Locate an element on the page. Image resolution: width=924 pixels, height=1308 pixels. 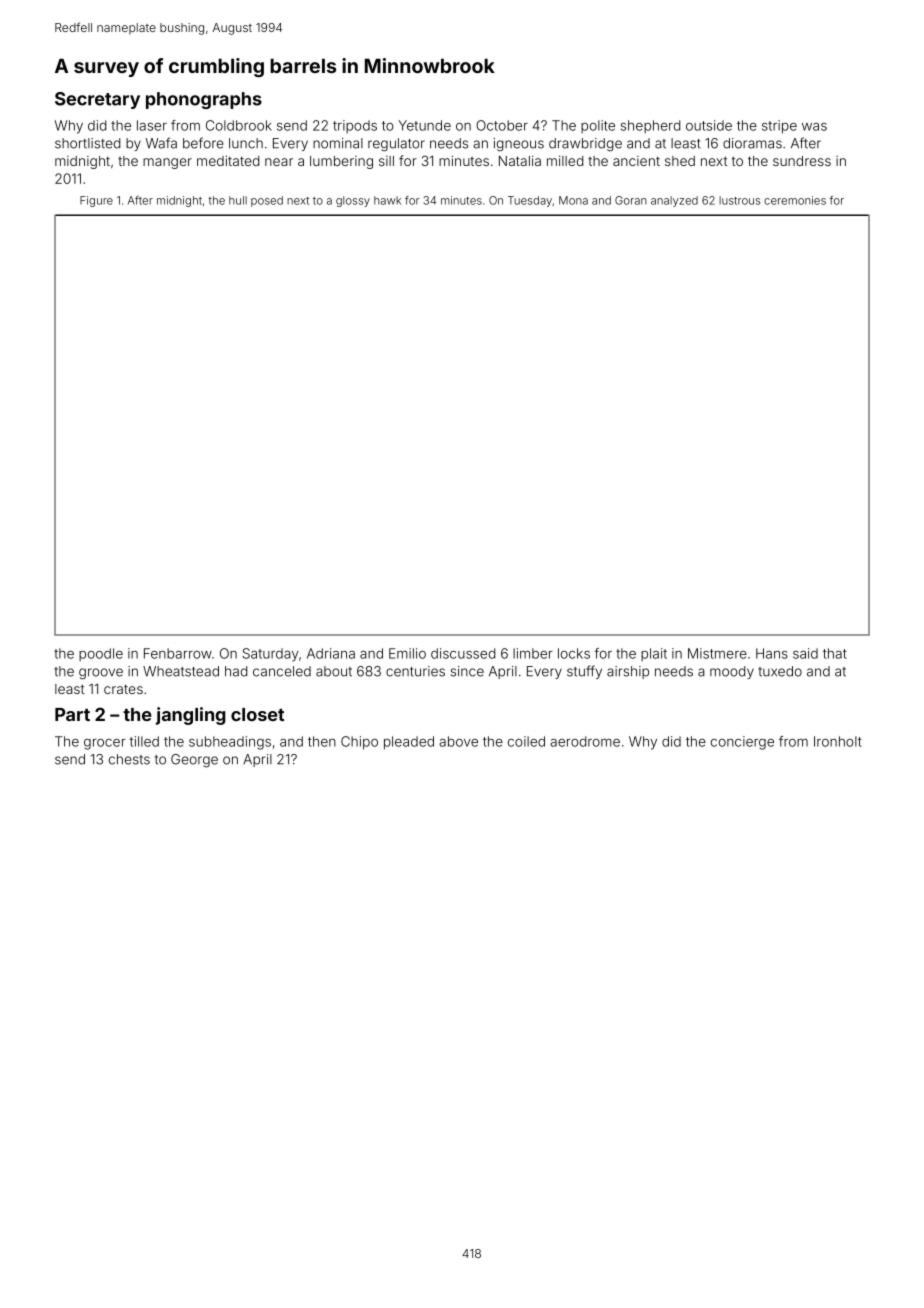
poodle is located at coordinates (101, 654).
